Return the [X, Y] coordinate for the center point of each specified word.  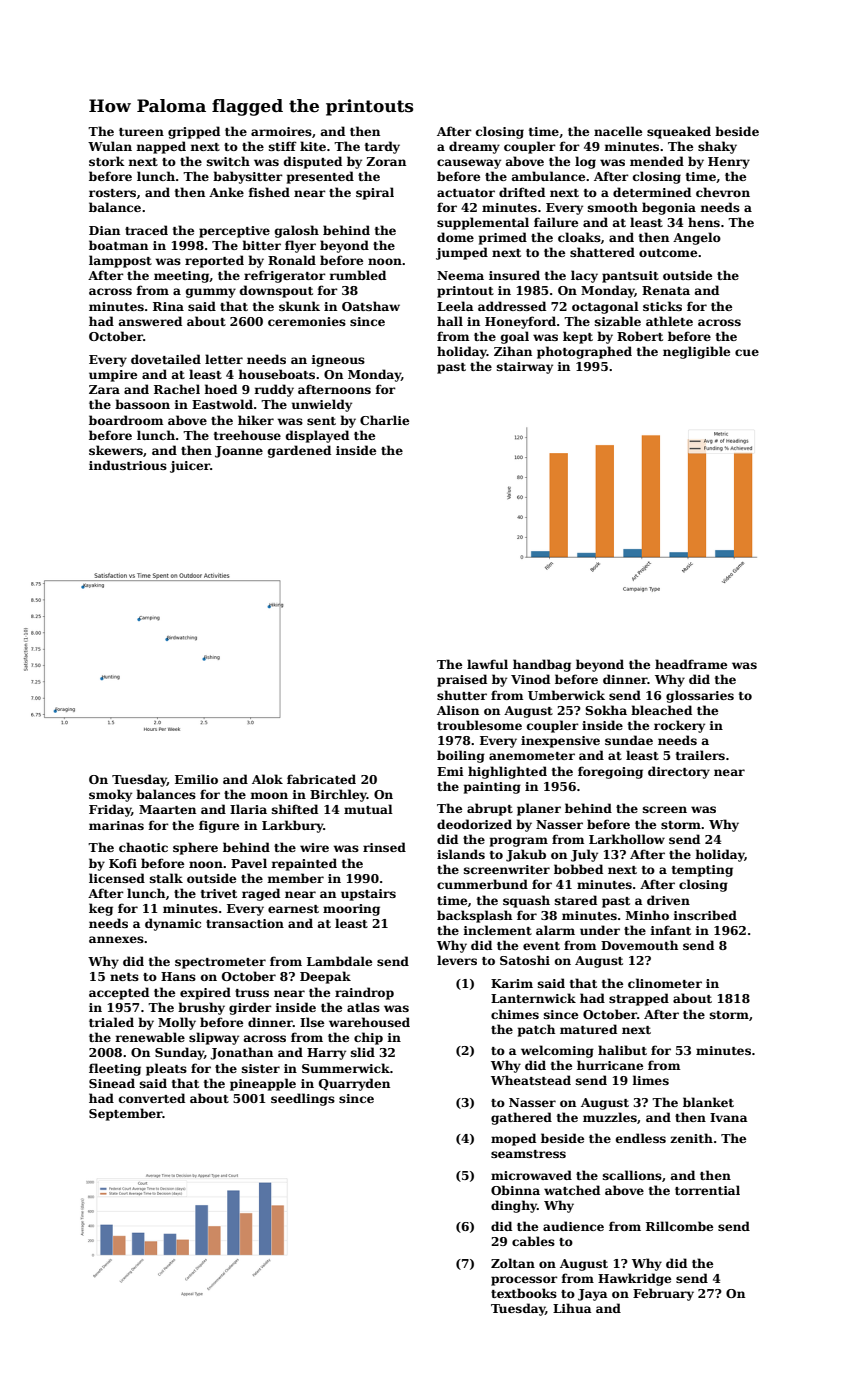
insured [514, 275]
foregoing [610, 772]
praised [462, 680]
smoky [110, 795]
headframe [691, 664]
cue [747, 352]
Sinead [112, 1083]
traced [146, 230]
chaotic [143, 847]
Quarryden [354, 1084]
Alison [458, 710]
